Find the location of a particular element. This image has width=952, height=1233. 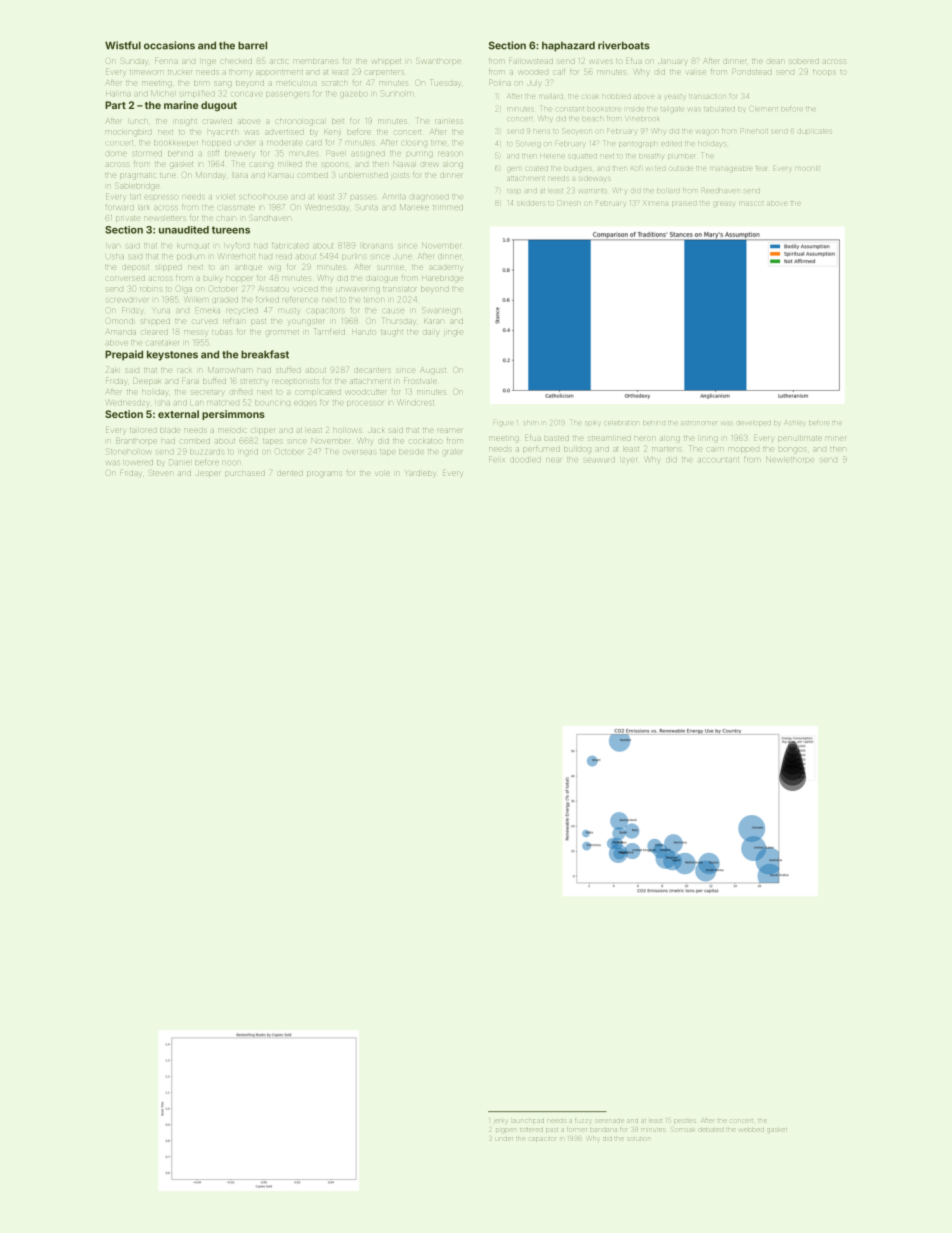

Wistful is located at coordinates (123, 45).
